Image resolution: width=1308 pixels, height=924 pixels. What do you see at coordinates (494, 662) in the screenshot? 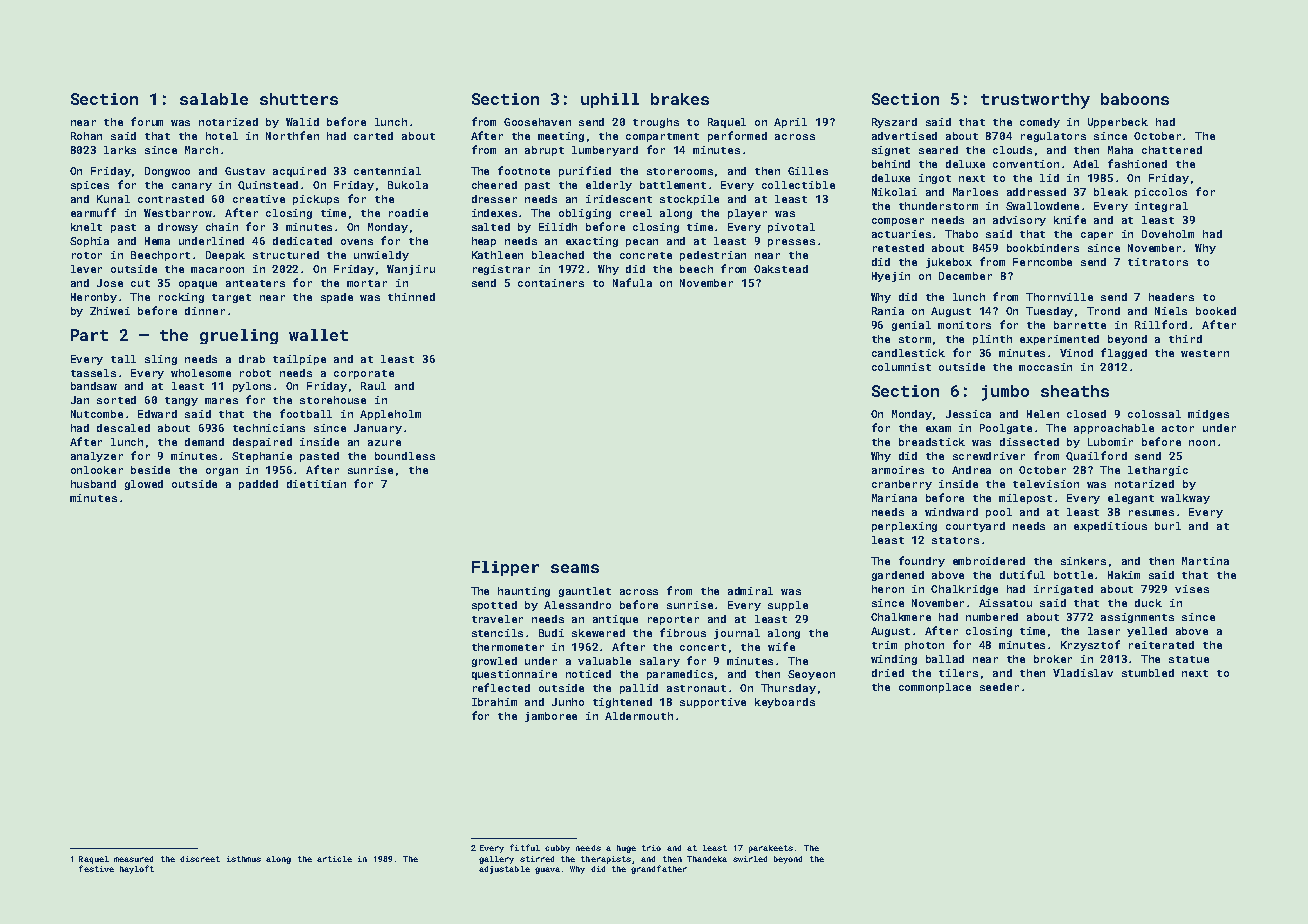
I see `growled` at bounding box center [494, 662].
